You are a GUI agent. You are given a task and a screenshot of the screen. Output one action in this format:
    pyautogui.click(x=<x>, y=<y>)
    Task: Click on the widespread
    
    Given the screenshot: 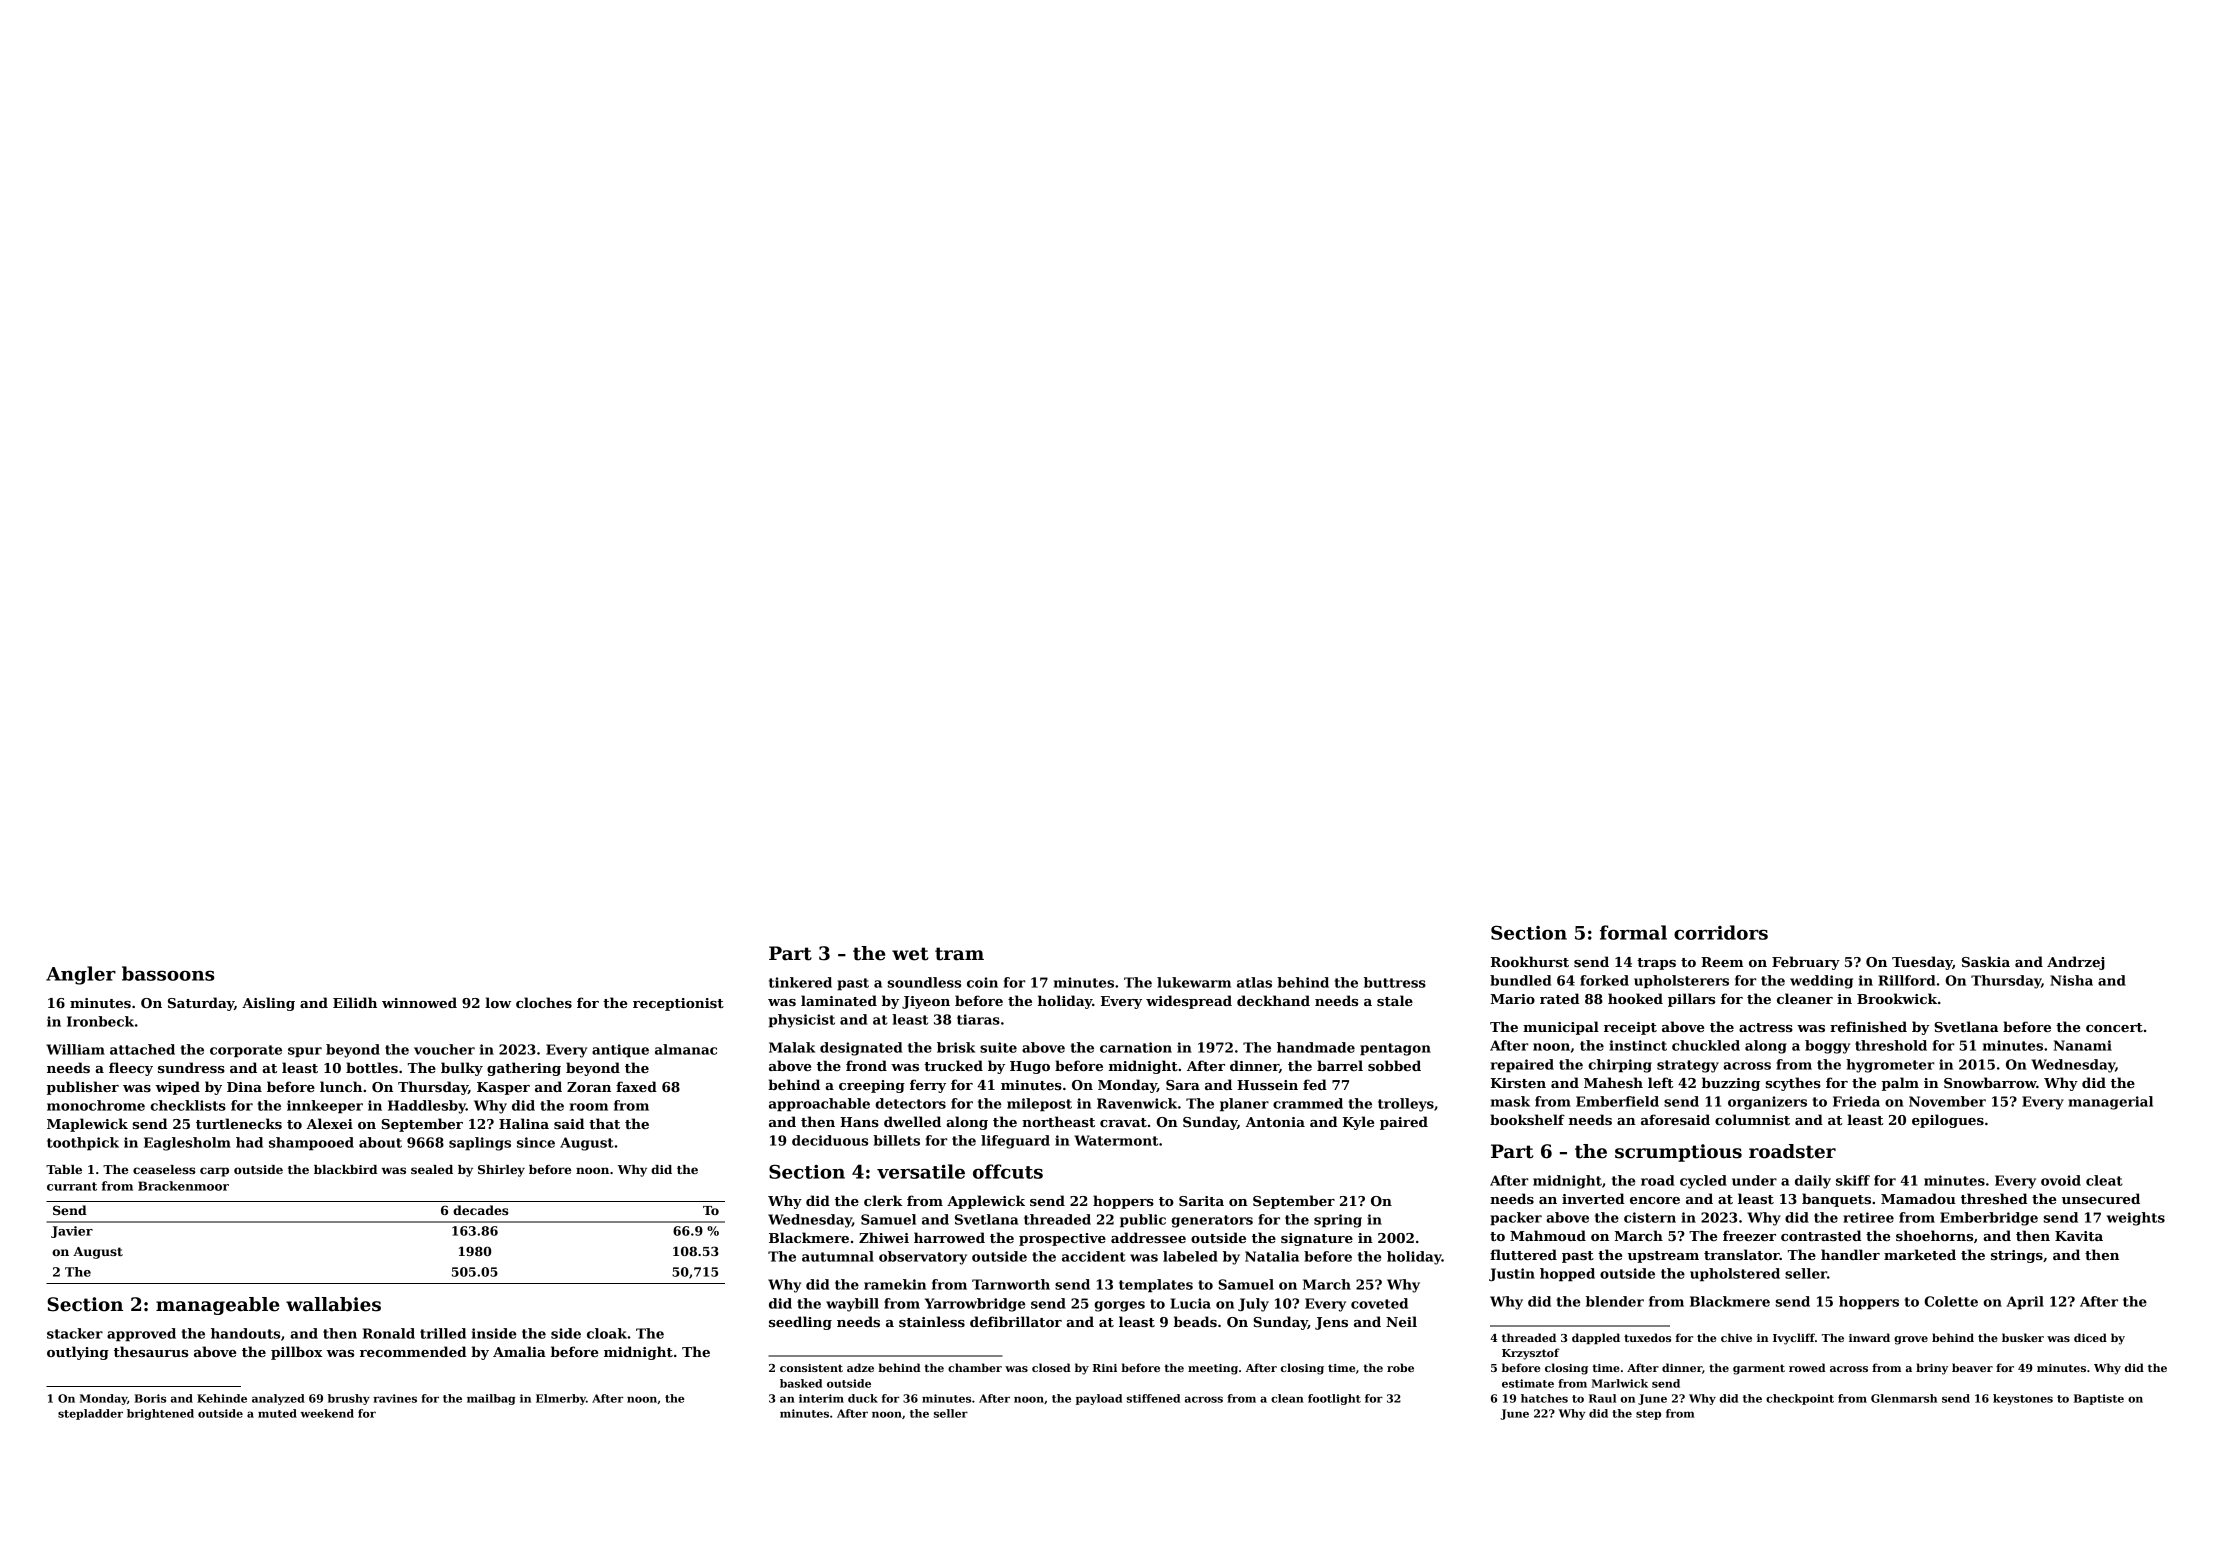 What is the action you would take?
    pyautogui.click(x=1189, y=1002)
